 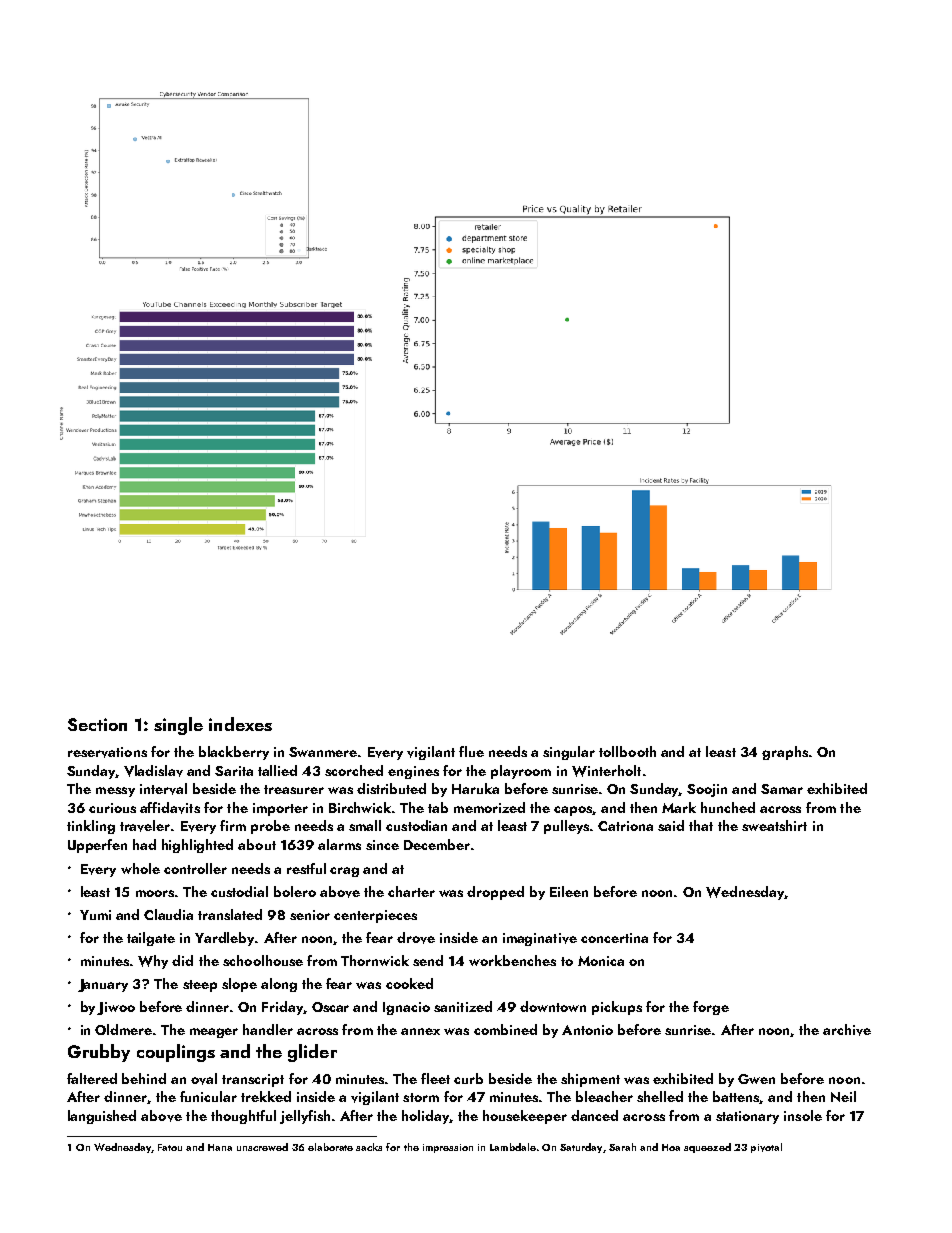 I want to click on sacks, so click(x=369, y=1147).
